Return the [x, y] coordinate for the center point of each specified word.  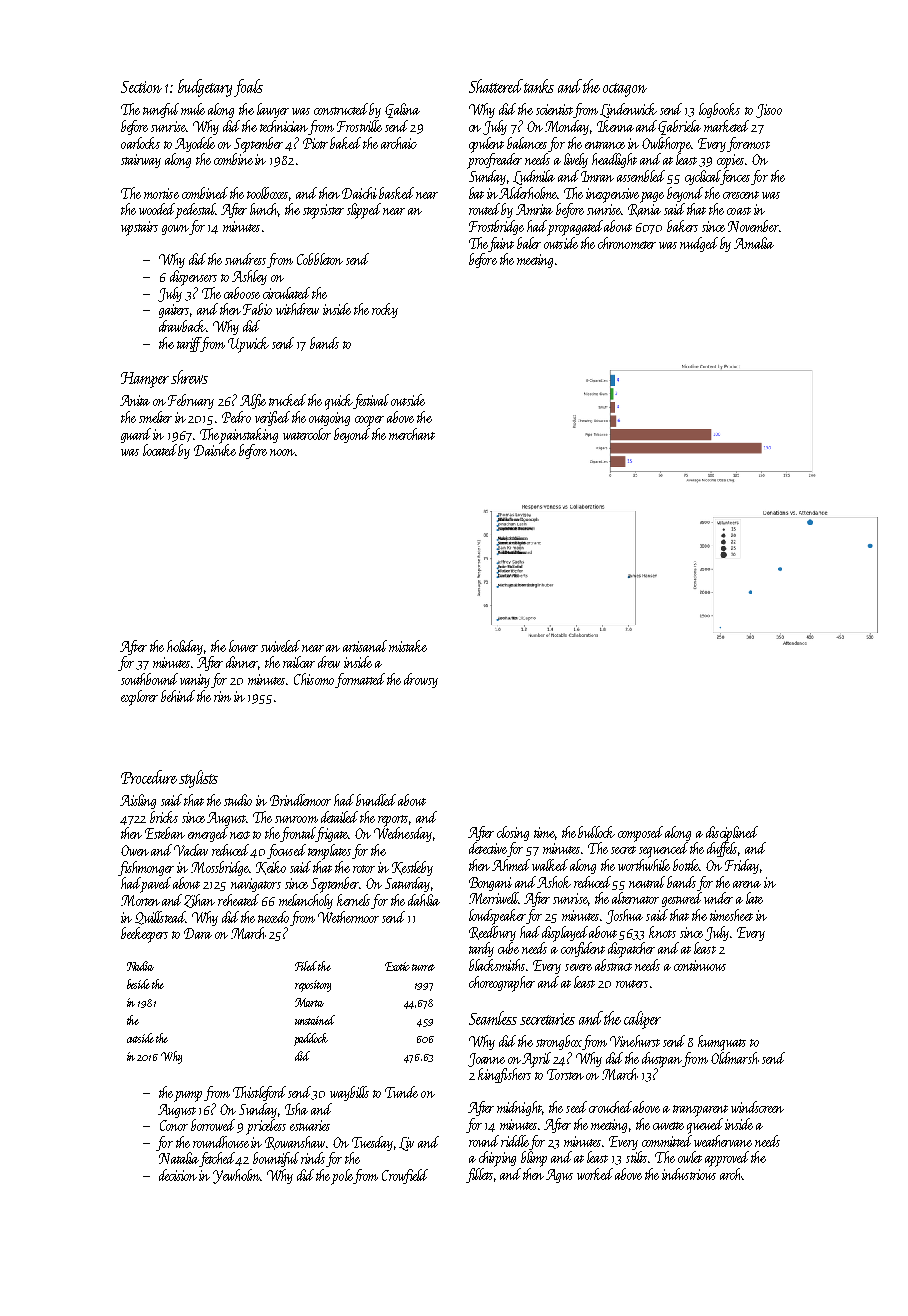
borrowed [214, 1126]
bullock [596, 832]
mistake [408, 646]
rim [222, 696]
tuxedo [273, 917]
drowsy [421, 680]
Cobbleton [320, 259]
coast [739, 211]
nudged [699, 244]
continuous [700, 965]
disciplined [732, 834]
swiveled [280, 646]
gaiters [175, 311]
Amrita [534, 209]
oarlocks [140, 143]
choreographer [502, 984]
